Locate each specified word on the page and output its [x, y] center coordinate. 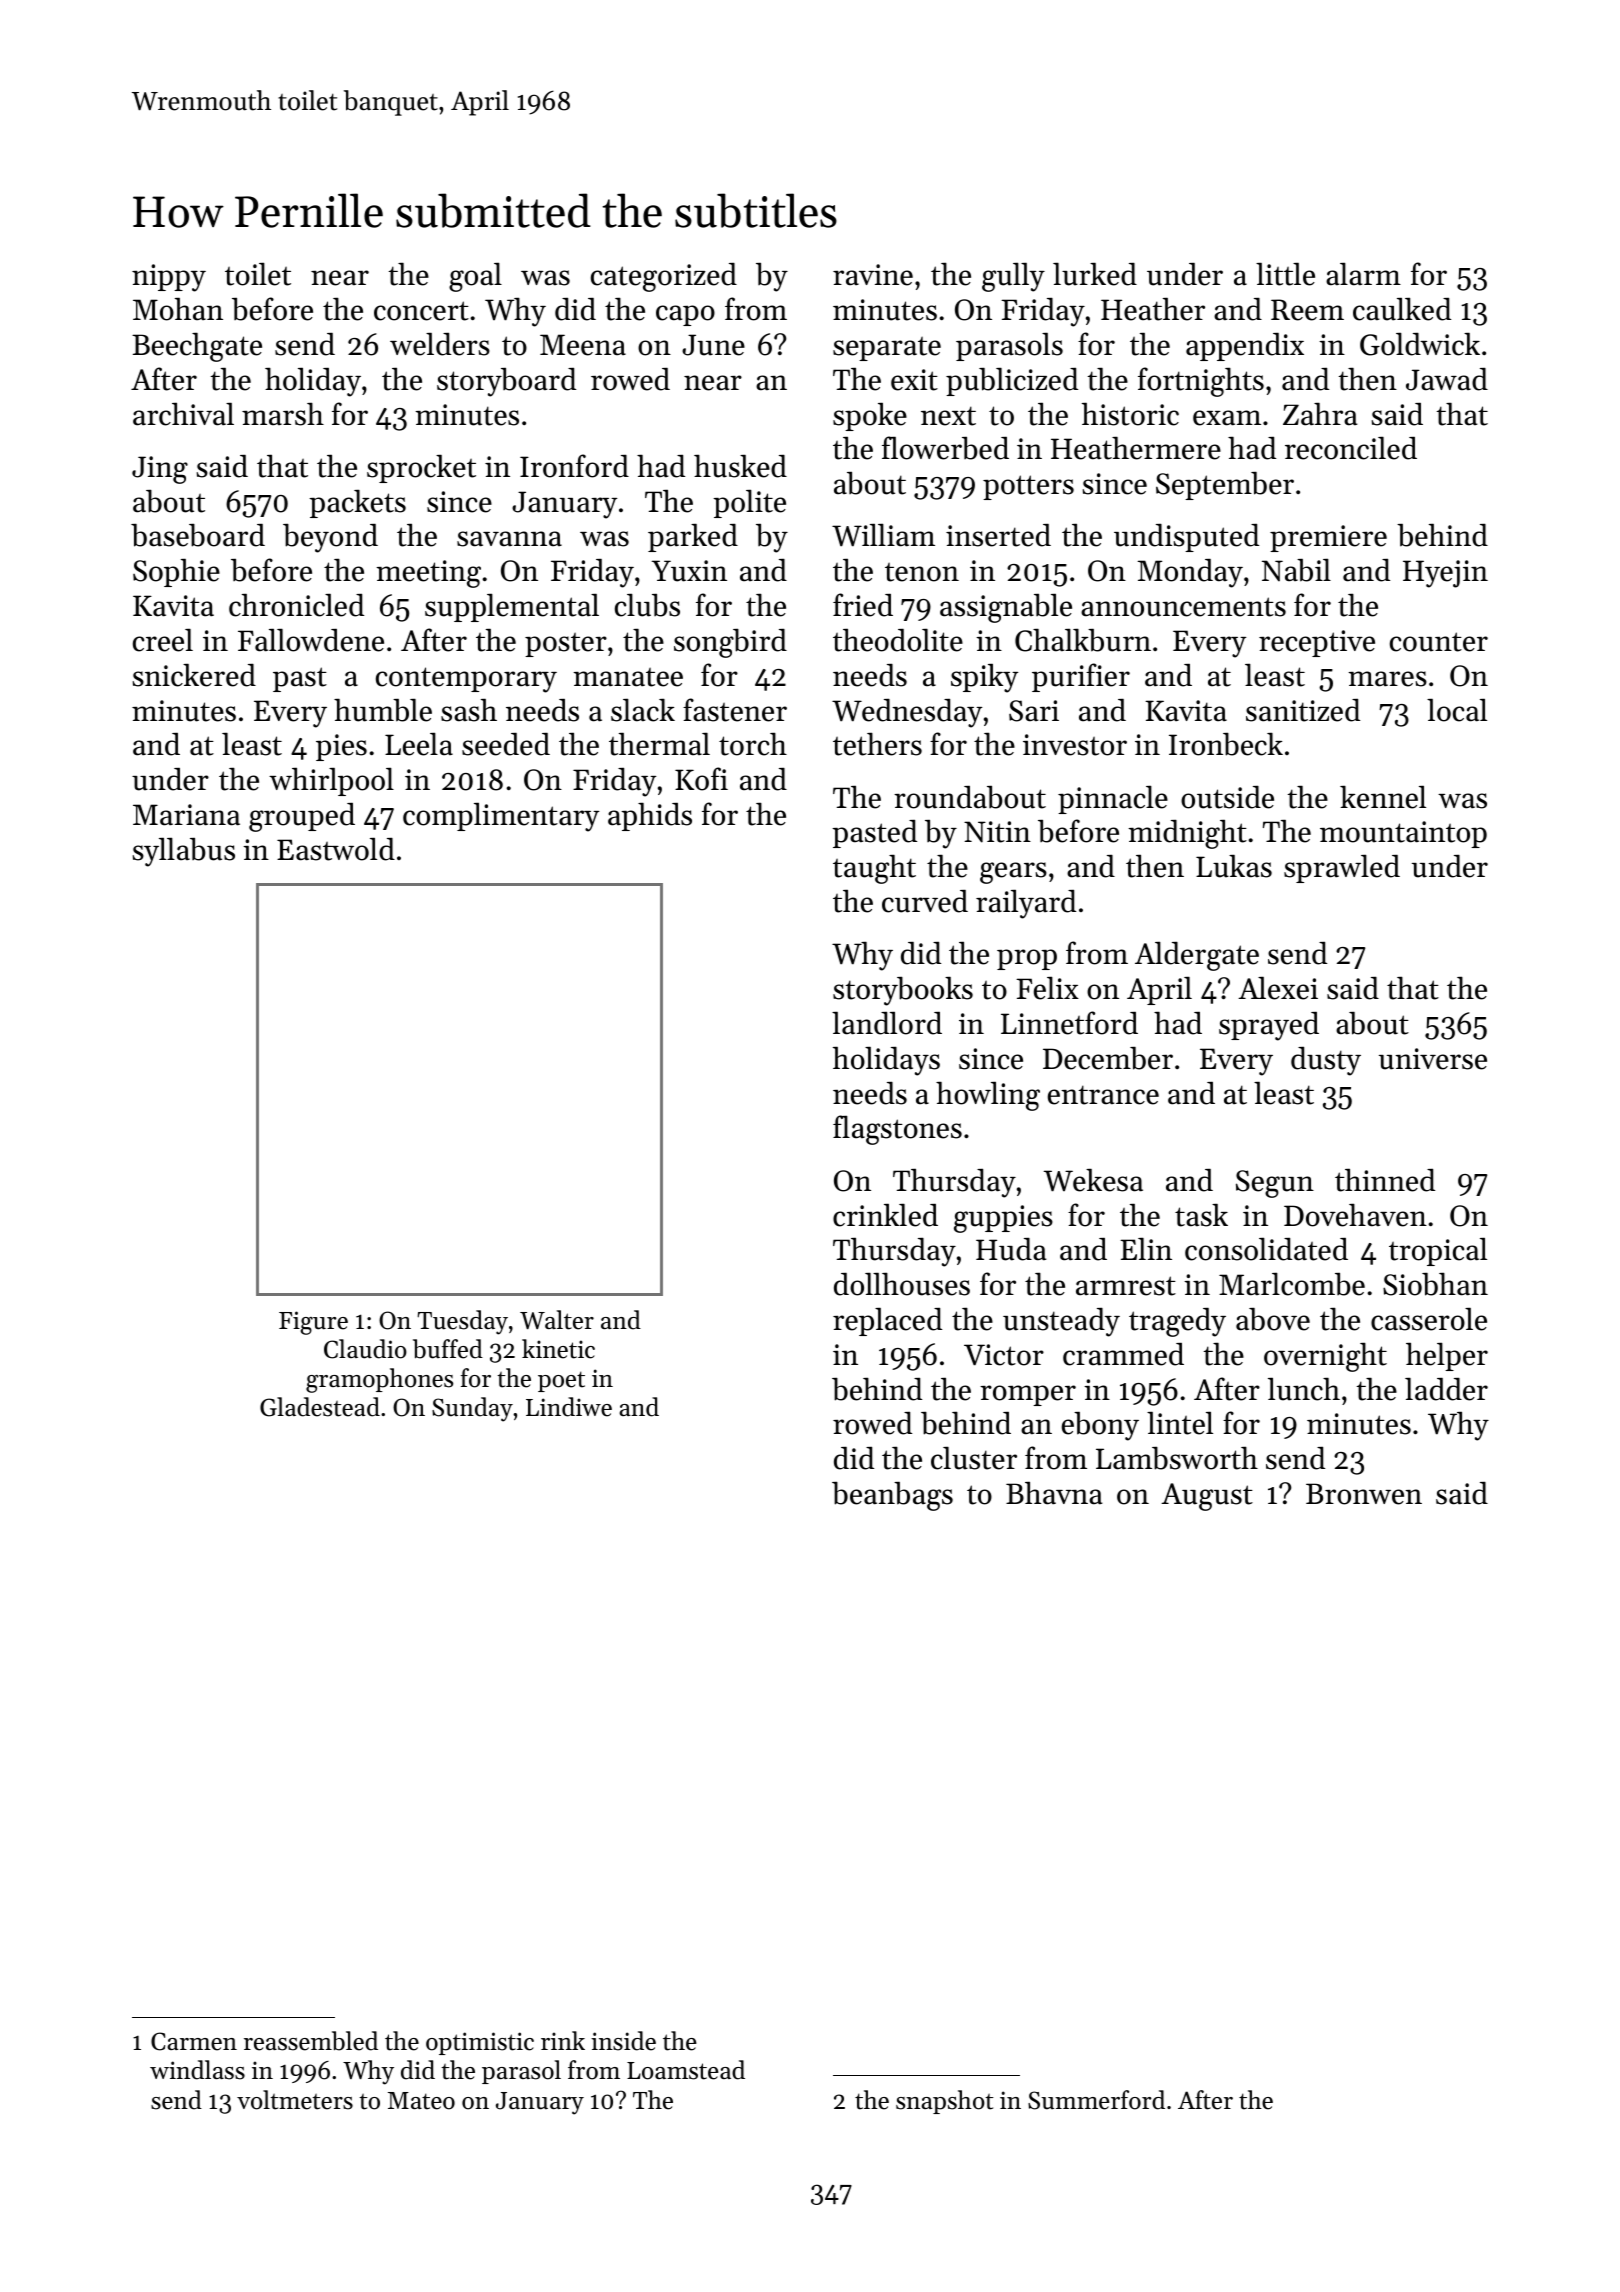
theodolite [898, 640]
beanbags [892, 1496]
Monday [1190, 573]
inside [623, 2041]
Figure [313, 1323]
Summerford [1096, 2100]
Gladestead [320, 1407]
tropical [1438, 1252]
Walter [557, 1320]
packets [357, 503]
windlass [197, 2070]
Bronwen [1364, 1494]
